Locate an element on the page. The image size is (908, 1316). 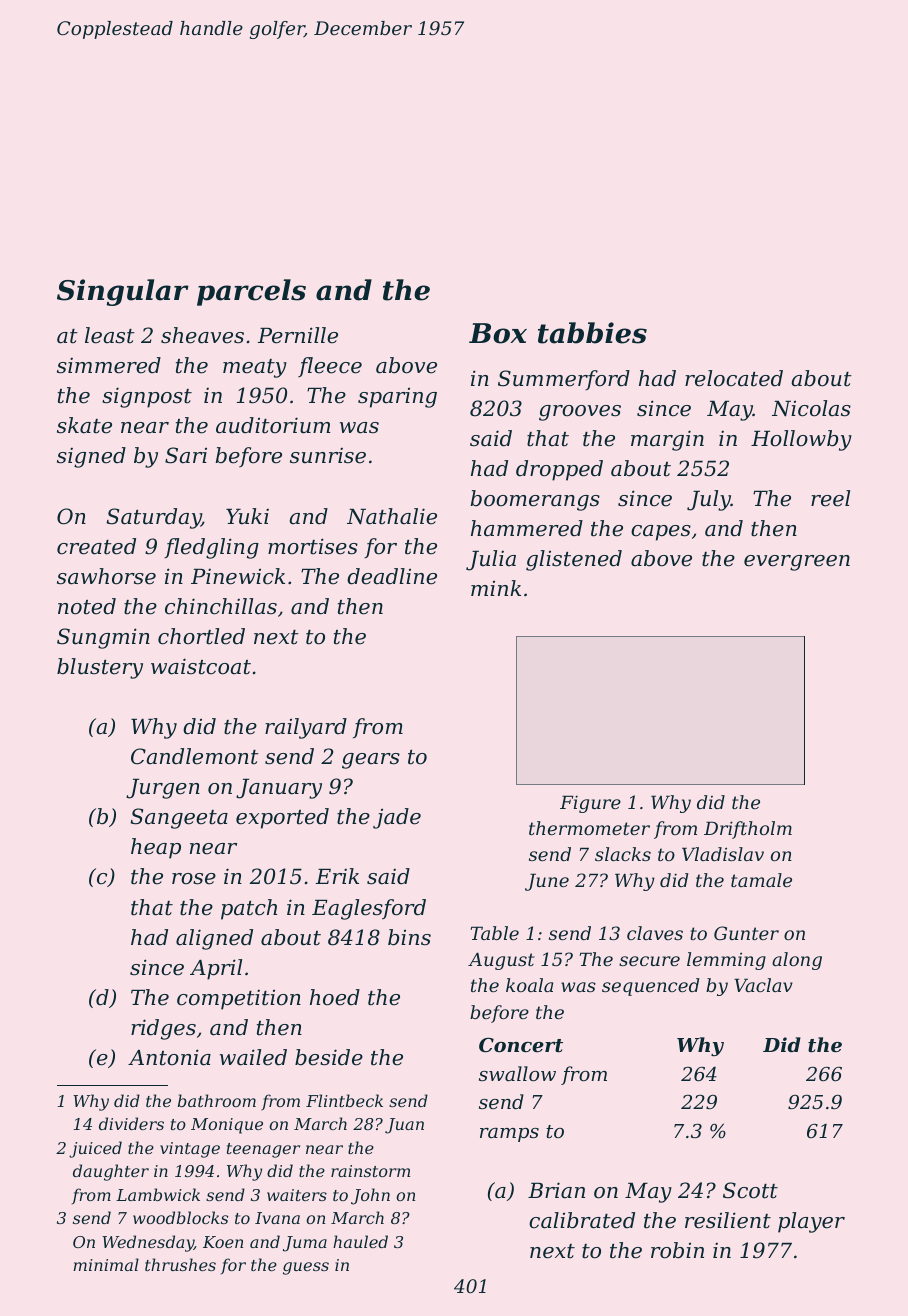
Nathalie is located at coordinates (392, 516).
